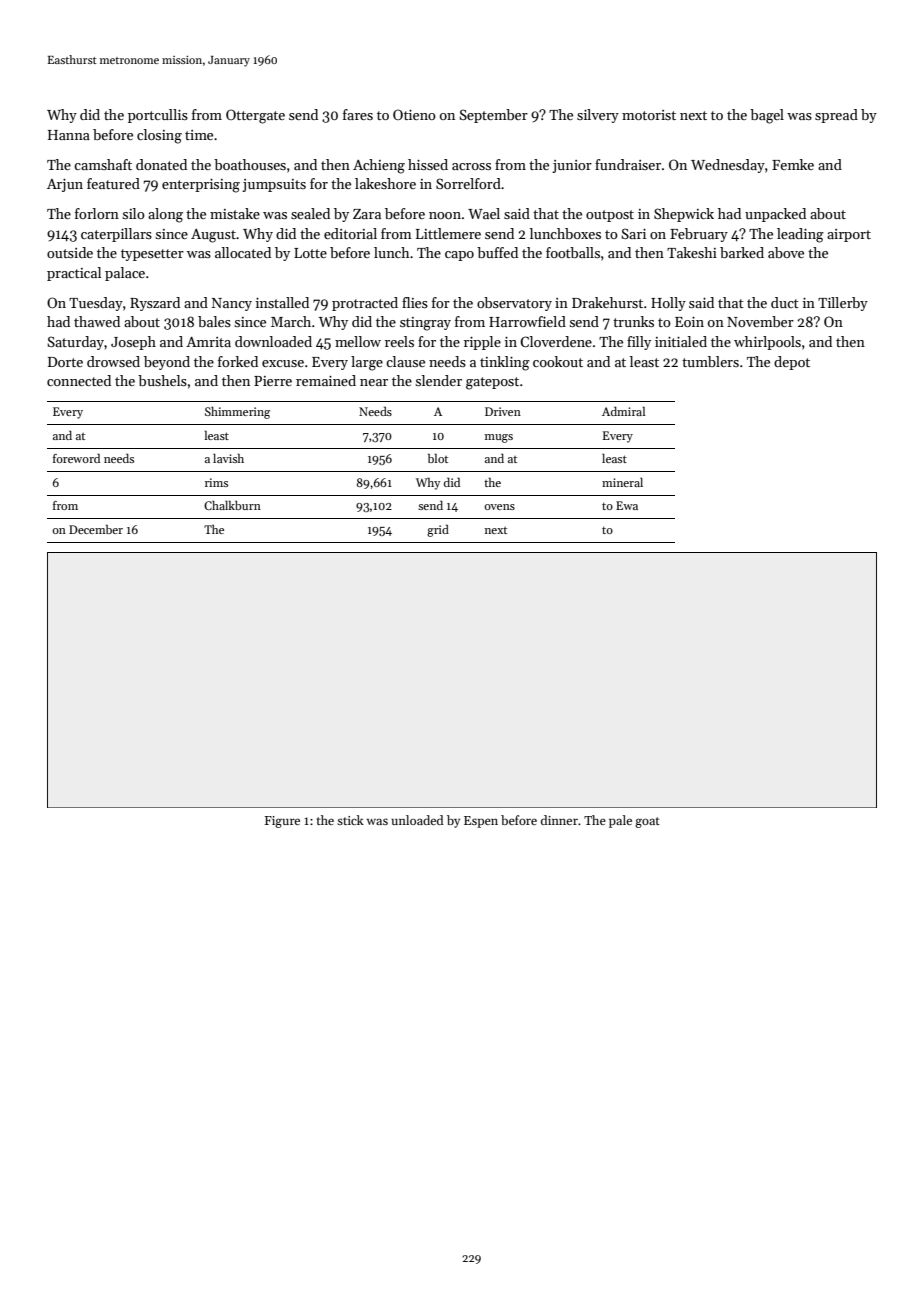 The width and height of the image is (924, 1308). What do you see at coordinates (96, 529) in the image?
I see `December` at bounding box center [96, 529].
